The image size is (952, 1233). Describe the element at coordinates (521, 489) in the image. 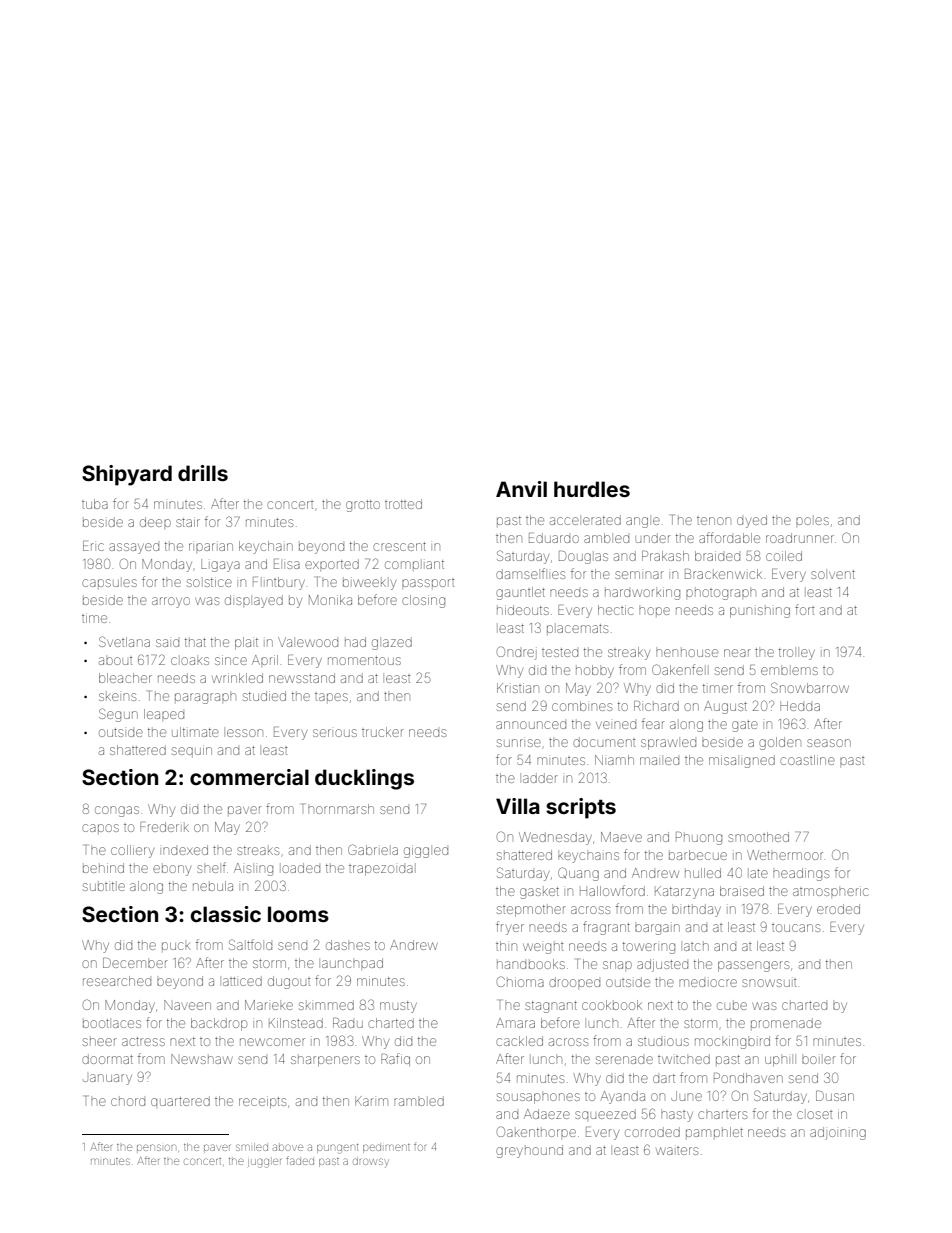

I see `Anvil` at that location.
